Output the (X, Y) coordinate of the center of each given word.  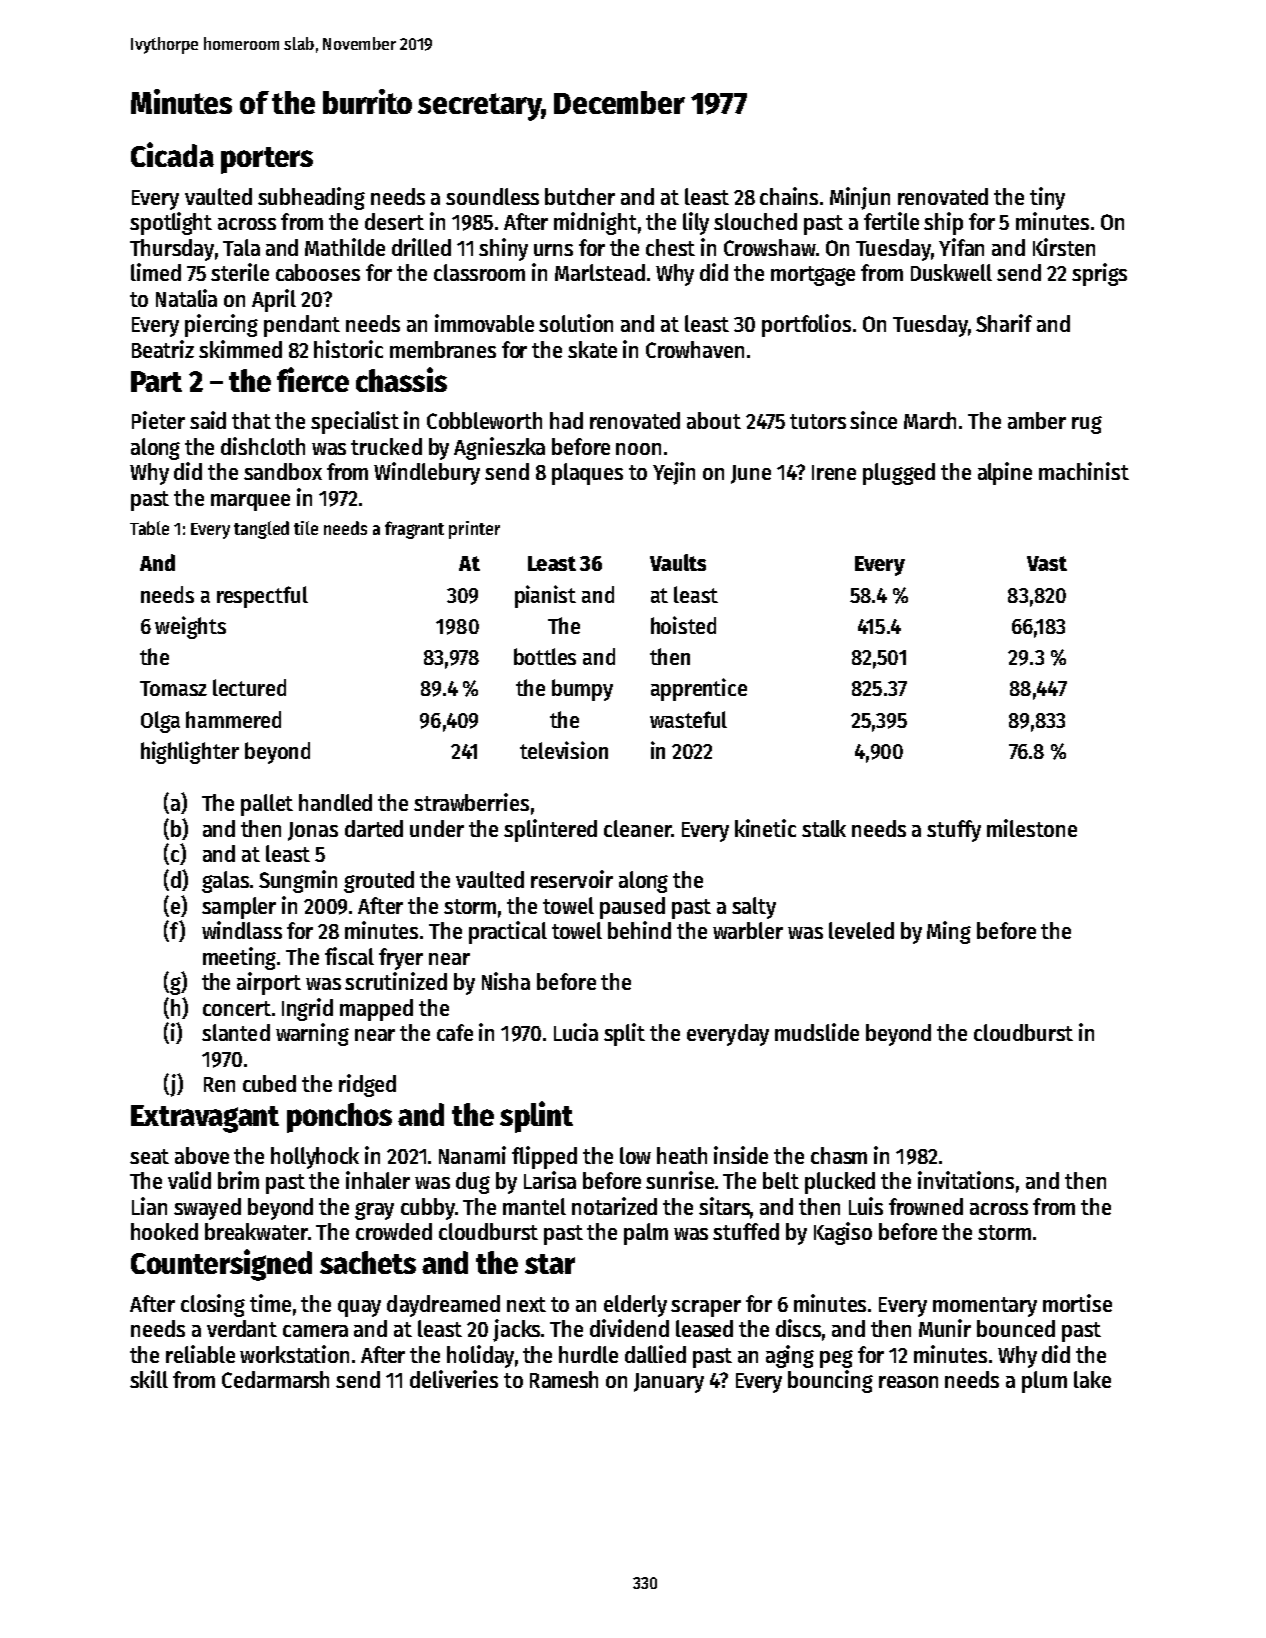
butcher (580, 196)
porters (267, 160)
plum (1044, 1382)
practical (508, 932)
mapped (376, 1010)
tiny (1047, 198)
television (564, 750)
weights (190, 627)
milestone (1032, 828)
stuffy (954, 831)
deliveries (454, 1379)
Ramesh (564, 1379)
